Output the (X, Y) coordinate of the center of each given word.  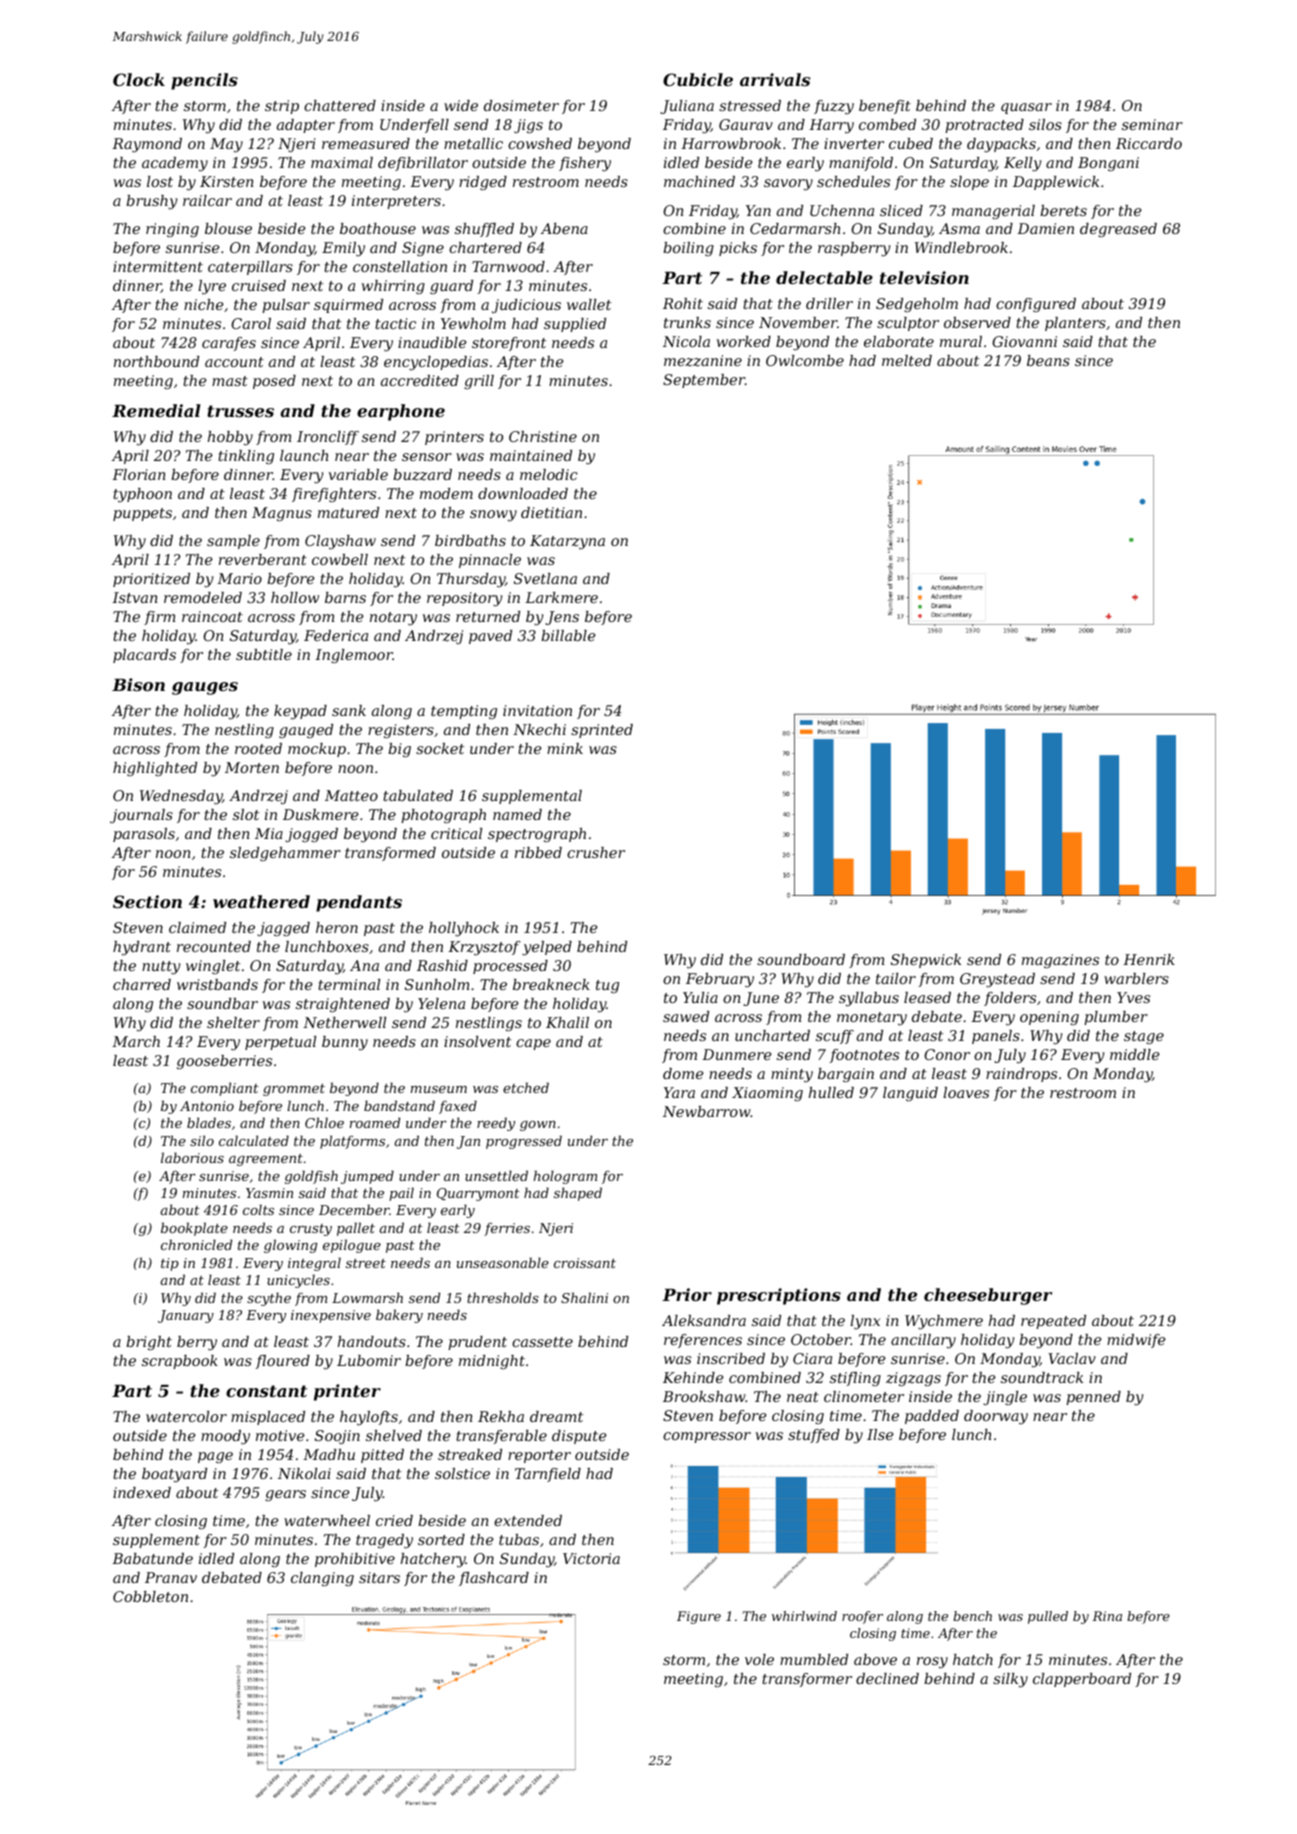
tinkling (246, 457)
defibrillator (423, 164)
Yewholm (473, 323)
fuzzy (834, 107)
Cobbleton (150, 1596)
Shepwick (926, 961)
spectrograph (537, 835)
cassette (542, 1342)
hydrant (142, 948)
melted (907, 360)
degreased (1118, 230)
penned (1093, 1398)
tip (170, 1264)
